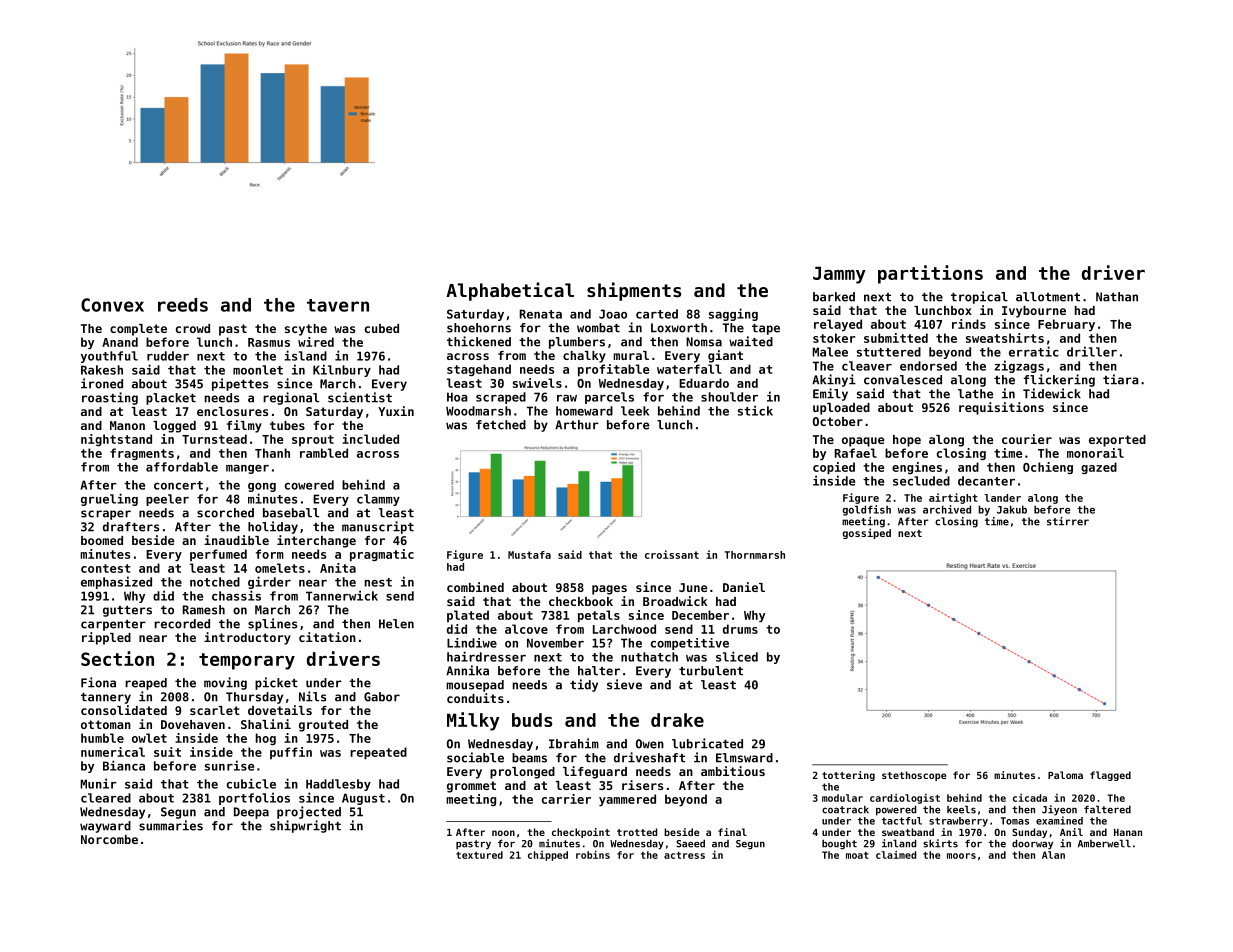  I want to click on cowered, so click(309, 485).
